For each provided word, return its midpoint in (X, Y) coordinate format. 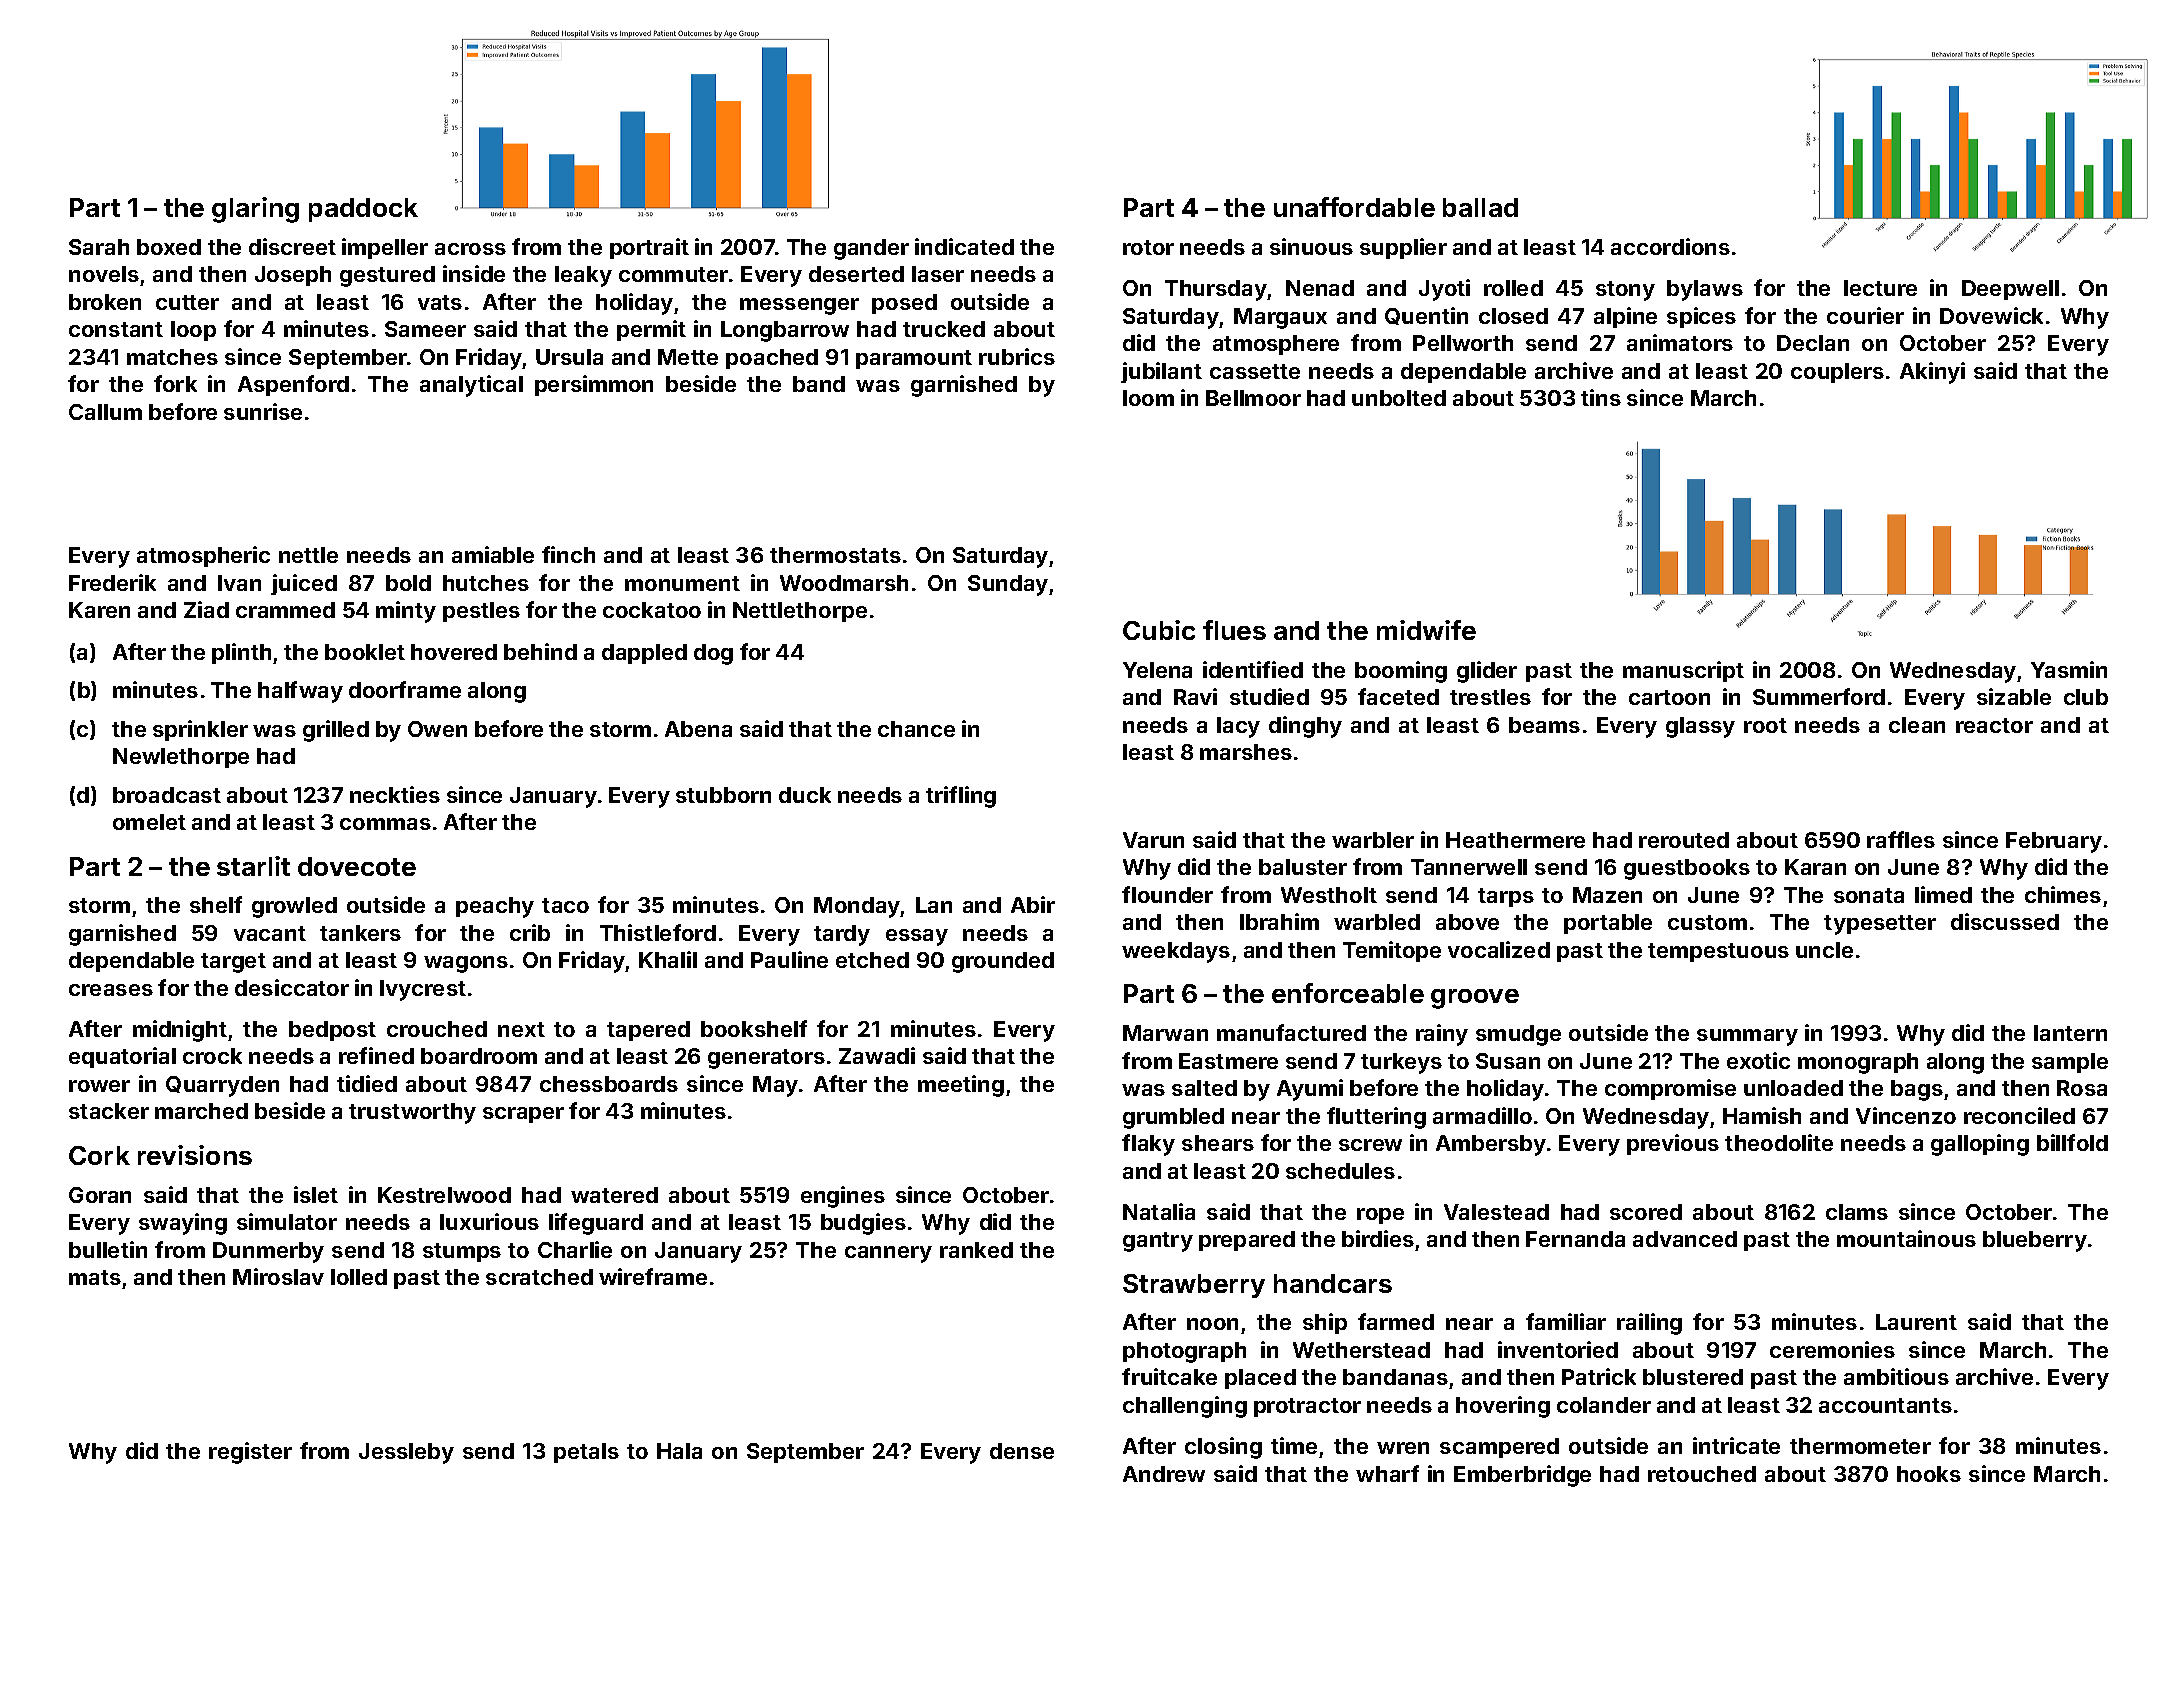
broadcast (167, 795)
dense (1022, 1451)
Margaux (1280, 318)
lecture (1880, 288)
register (250, 1453)
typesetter (1880, 925)
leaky (583, 276)
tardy (842, 935)
